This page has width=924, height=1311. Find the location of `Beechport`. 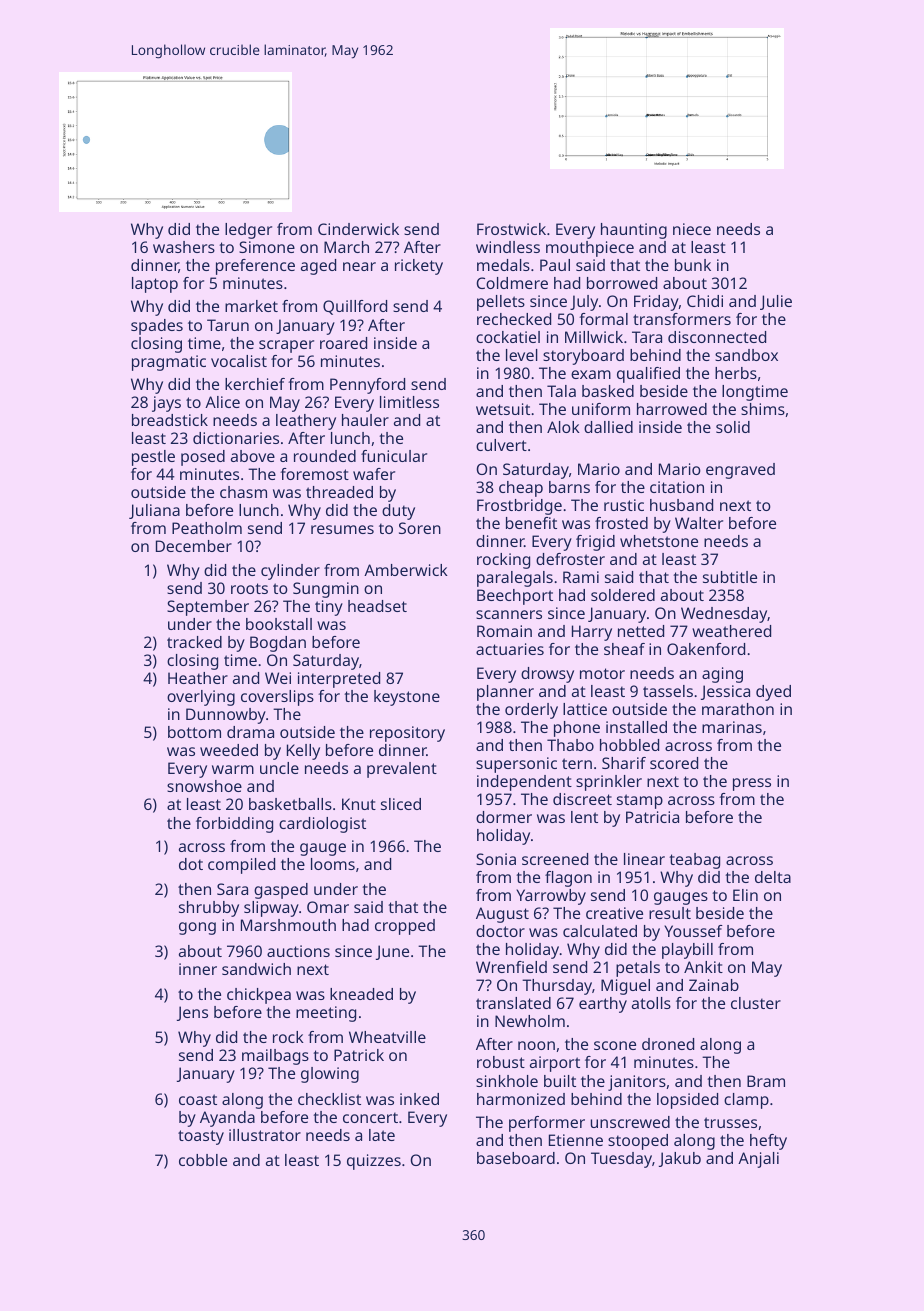

Beechport is located at coordinates (515, 597).
